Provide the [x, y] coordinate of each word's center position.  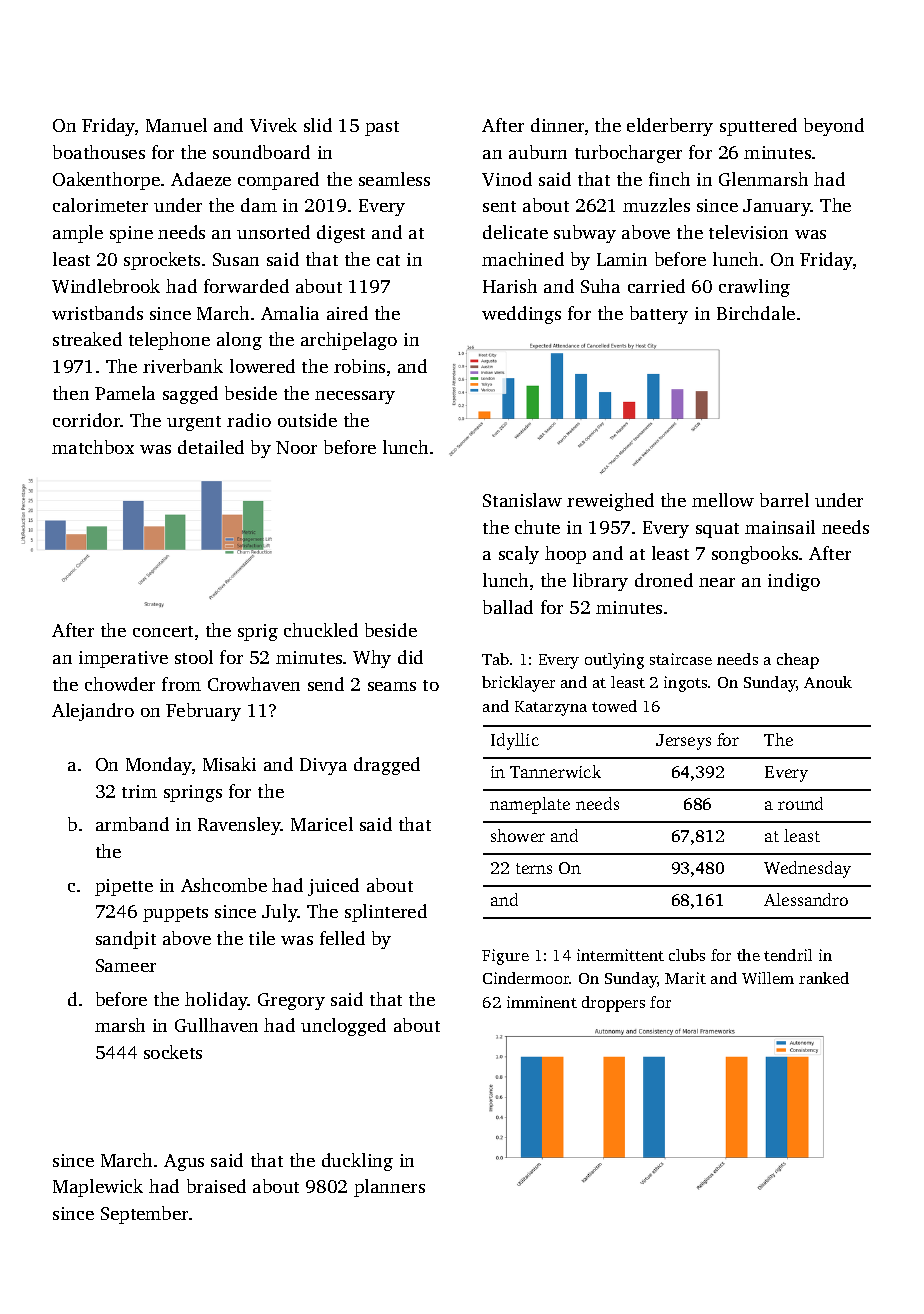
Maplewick [98, 1188]
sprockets [162, 261]
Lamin [622, 259]
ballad [508, 607]
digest [341, 234]
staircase [681, 659]
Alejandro [93, 712]
